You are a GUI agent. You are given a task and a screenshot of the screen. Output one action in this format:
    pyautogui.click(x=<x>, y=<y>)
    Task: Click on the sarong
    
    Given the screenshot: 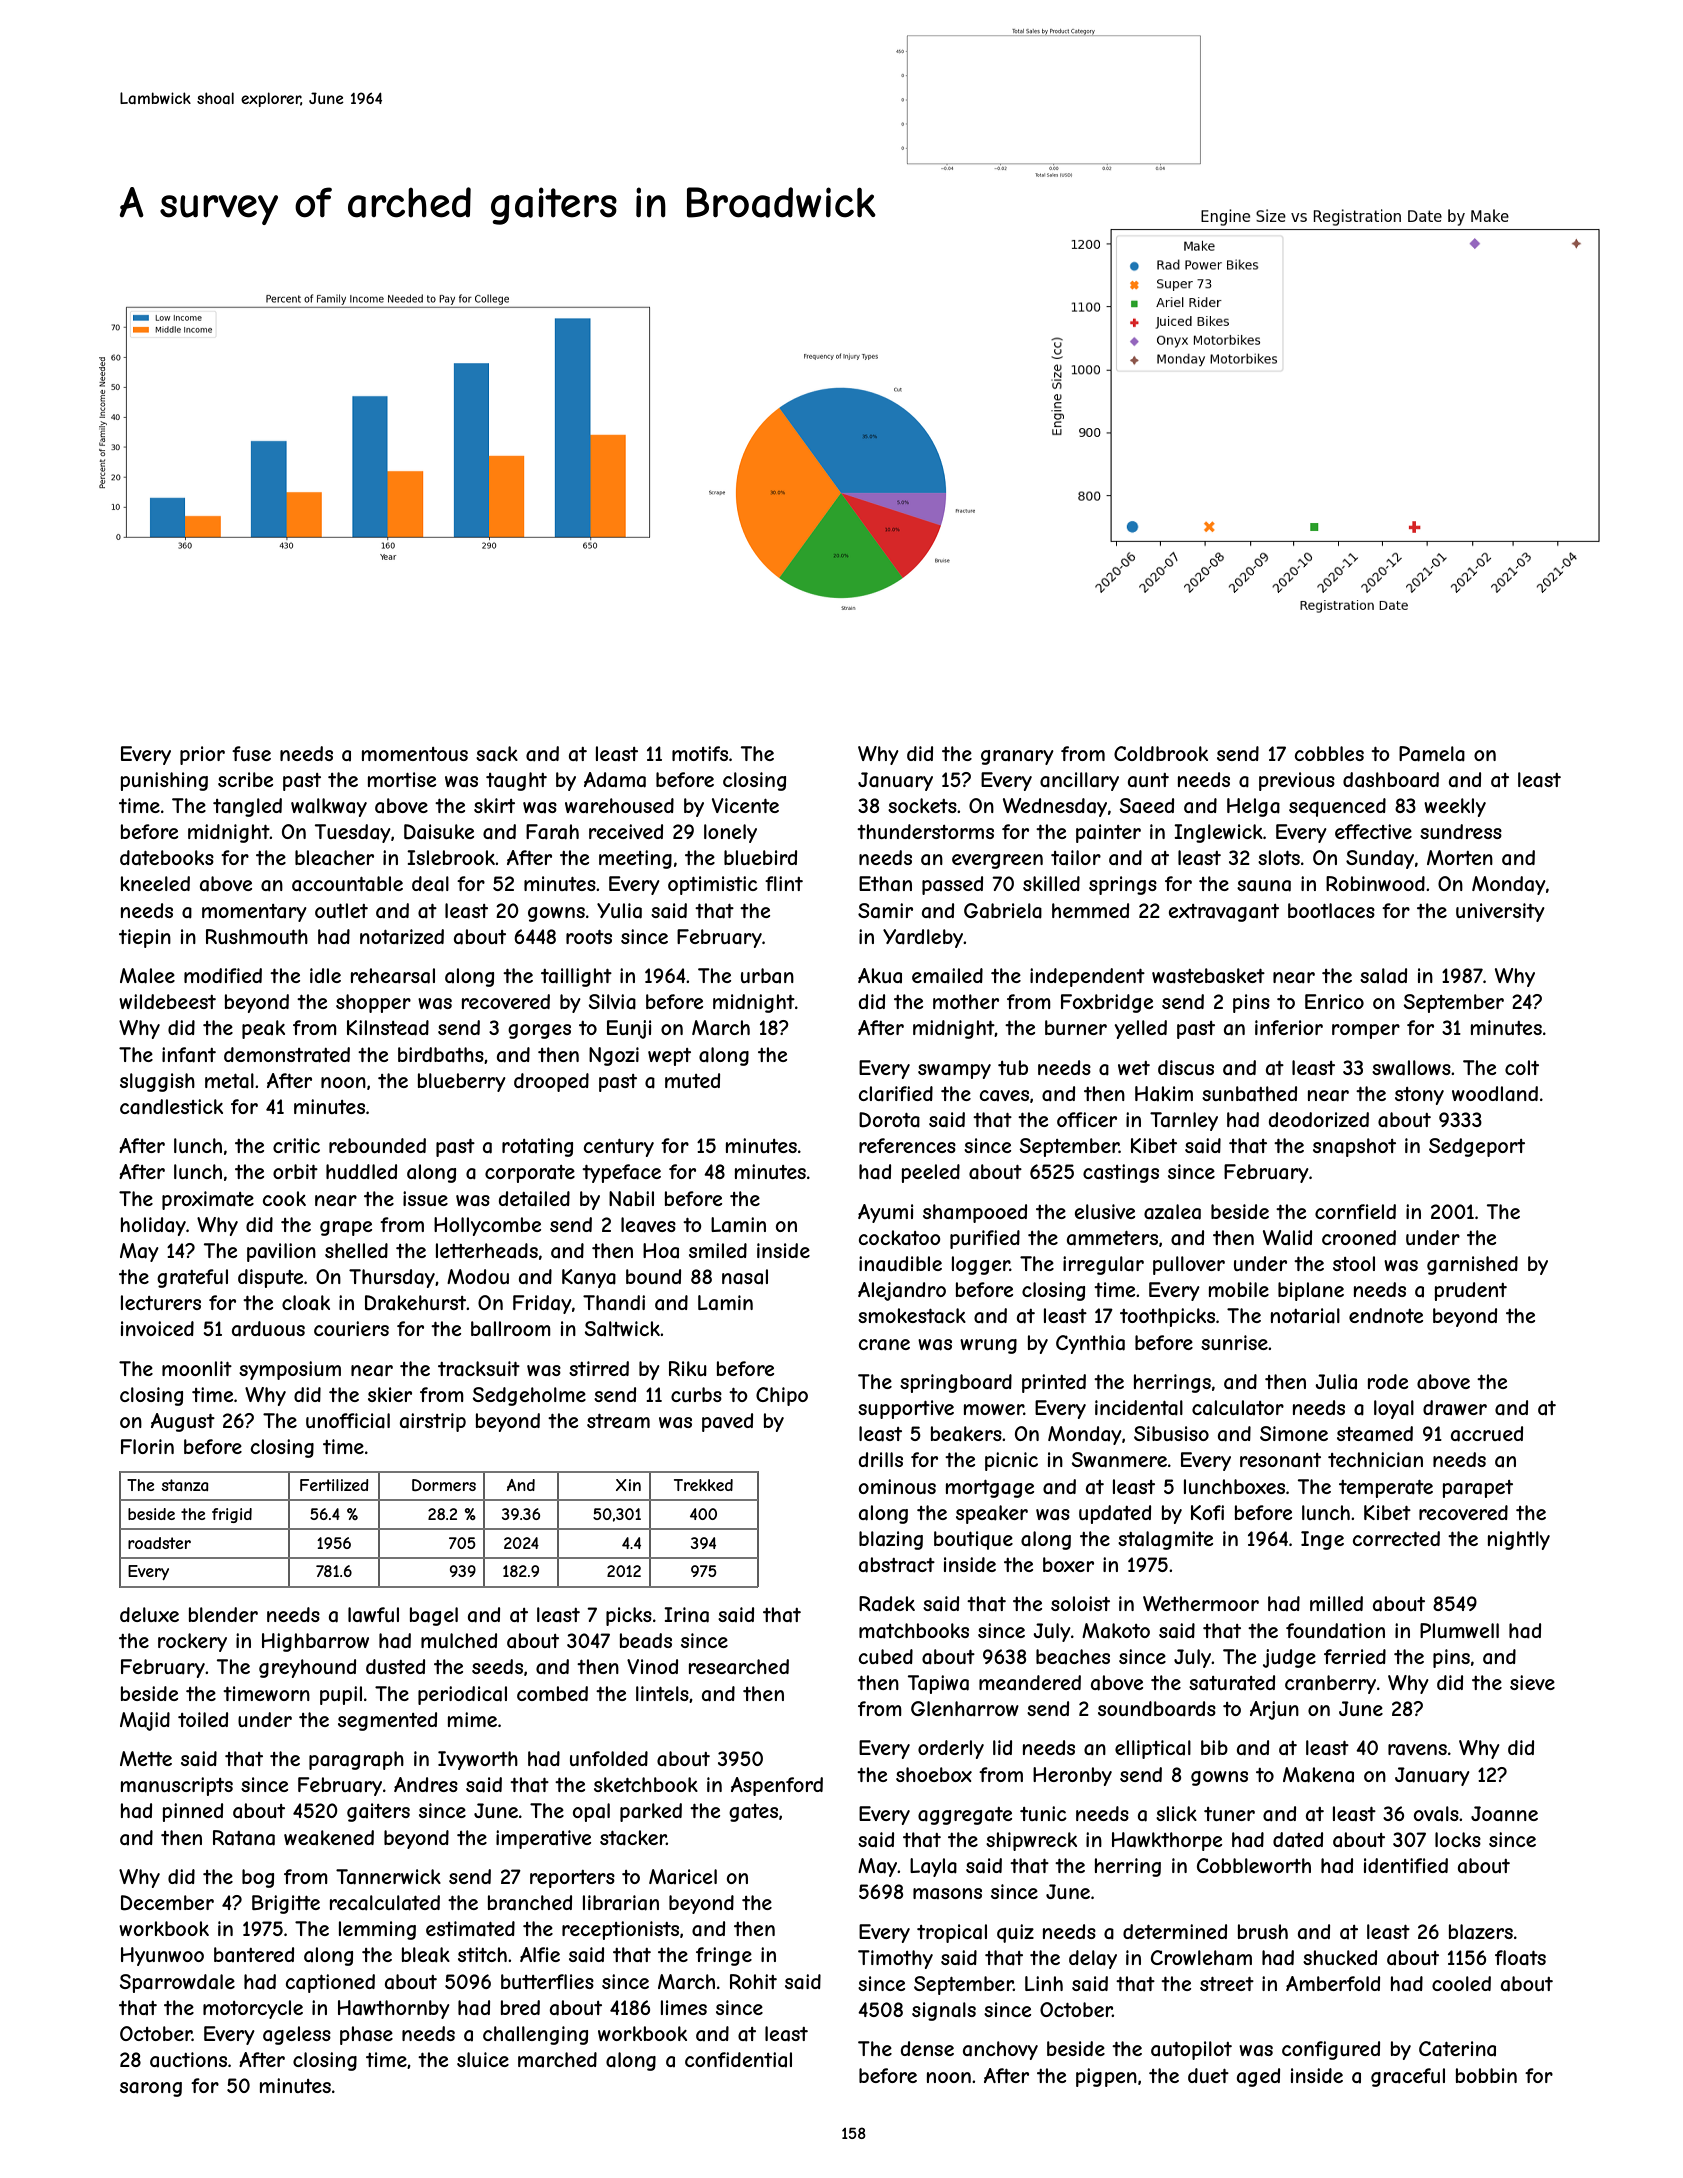 What is the action you would take?
    pyautogui.click(x=151, y=2089)
